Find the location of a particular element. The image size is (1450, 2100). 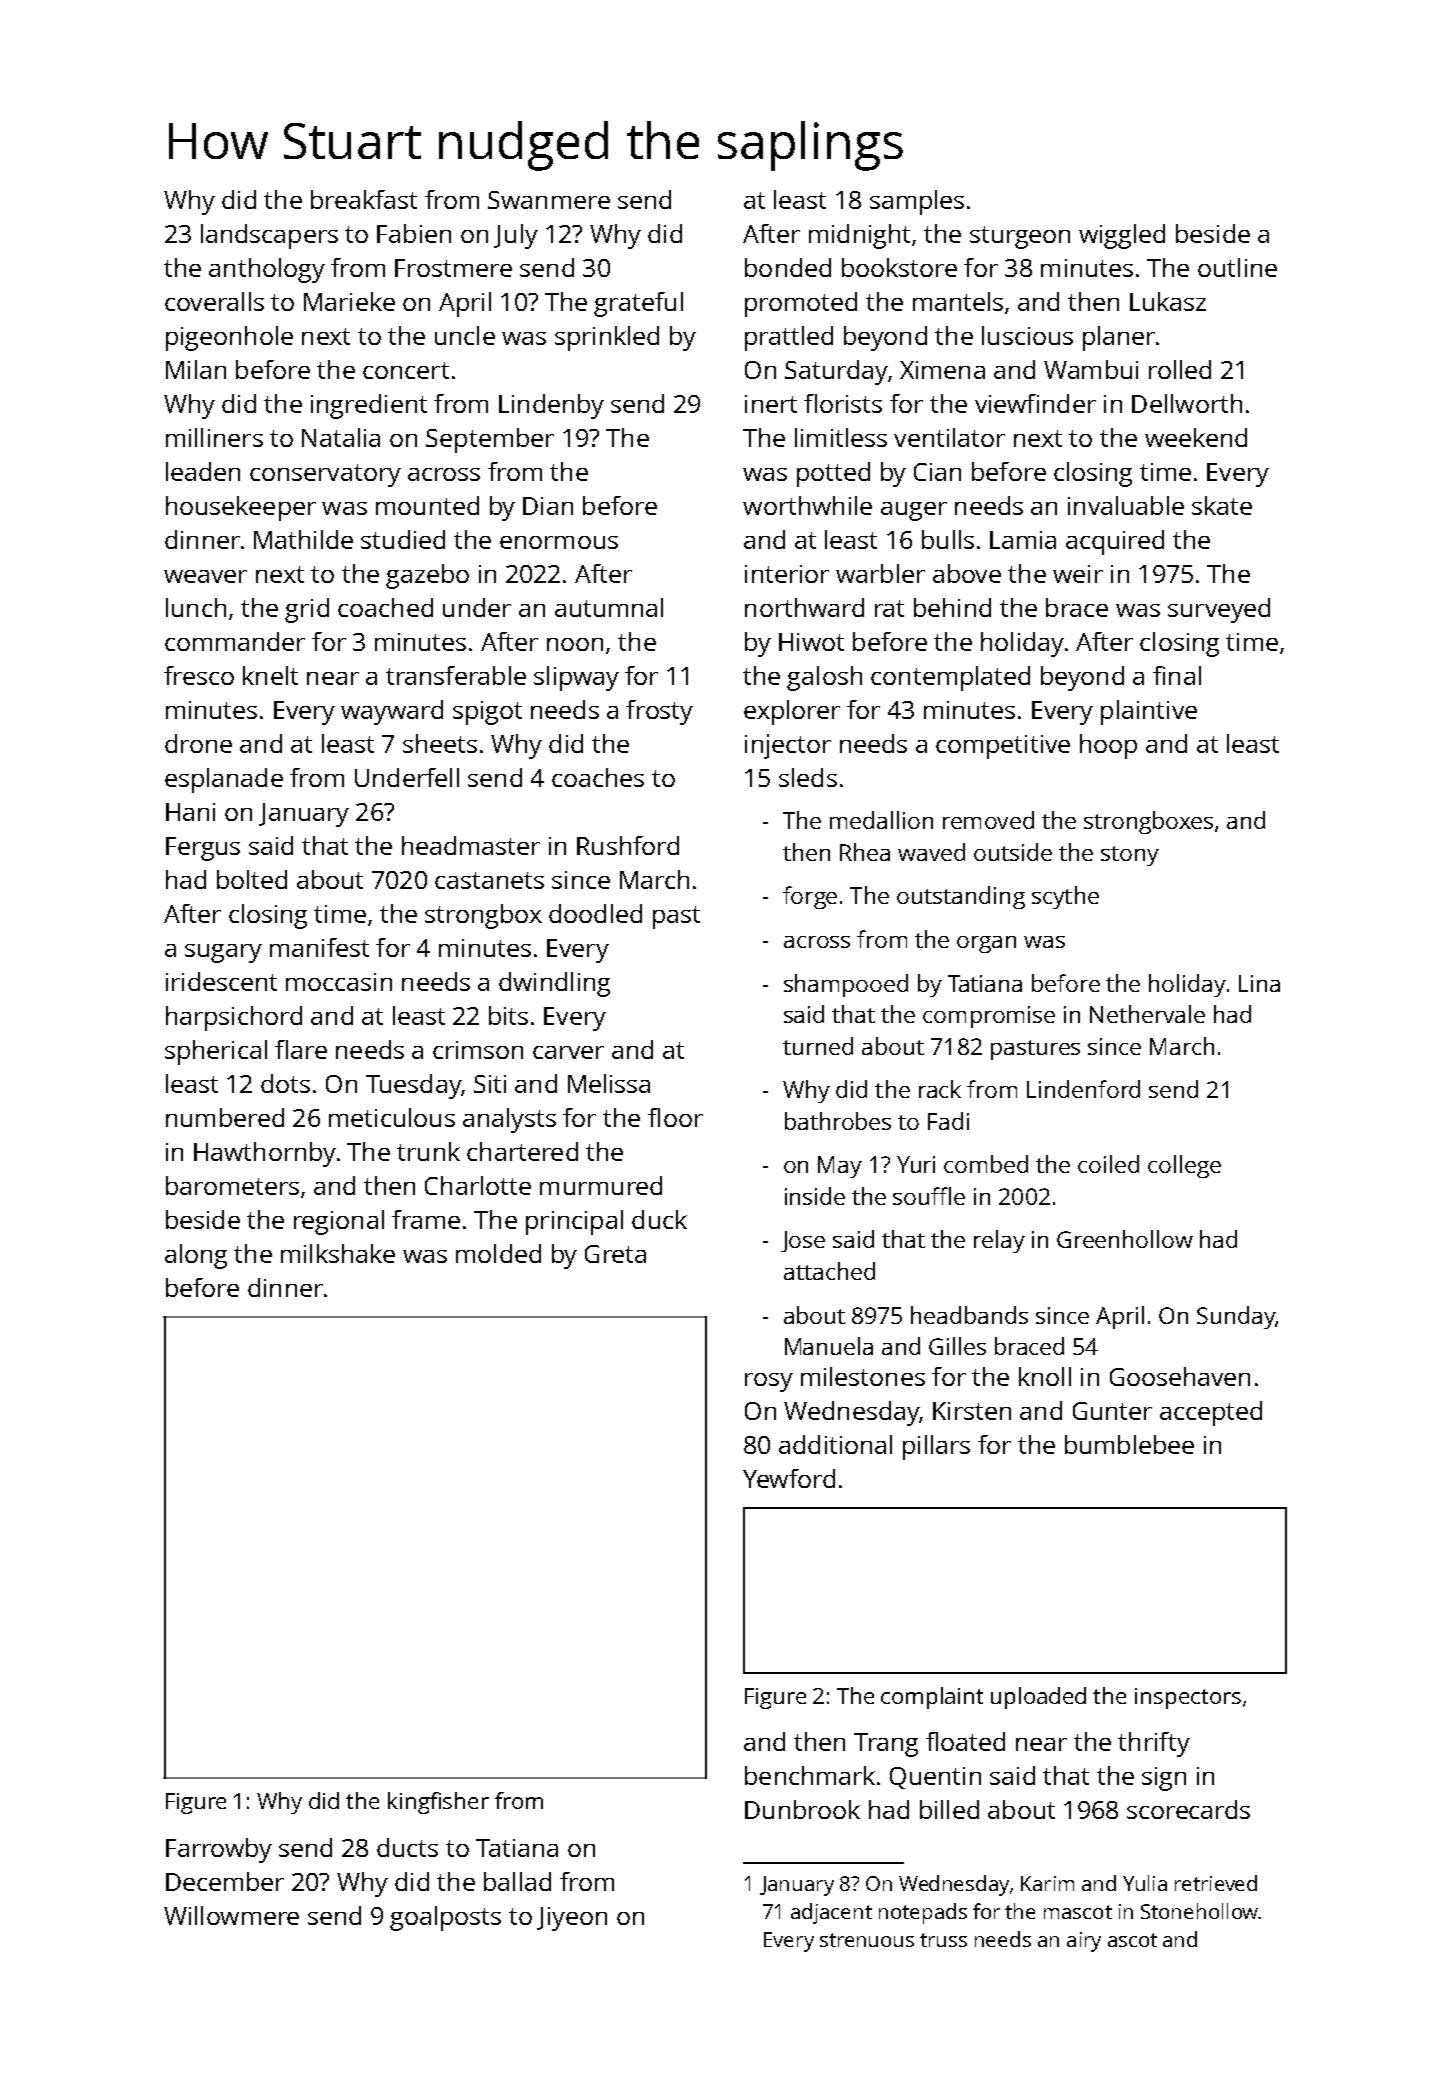

Farrowby is located at coordinates (219, 1850).
